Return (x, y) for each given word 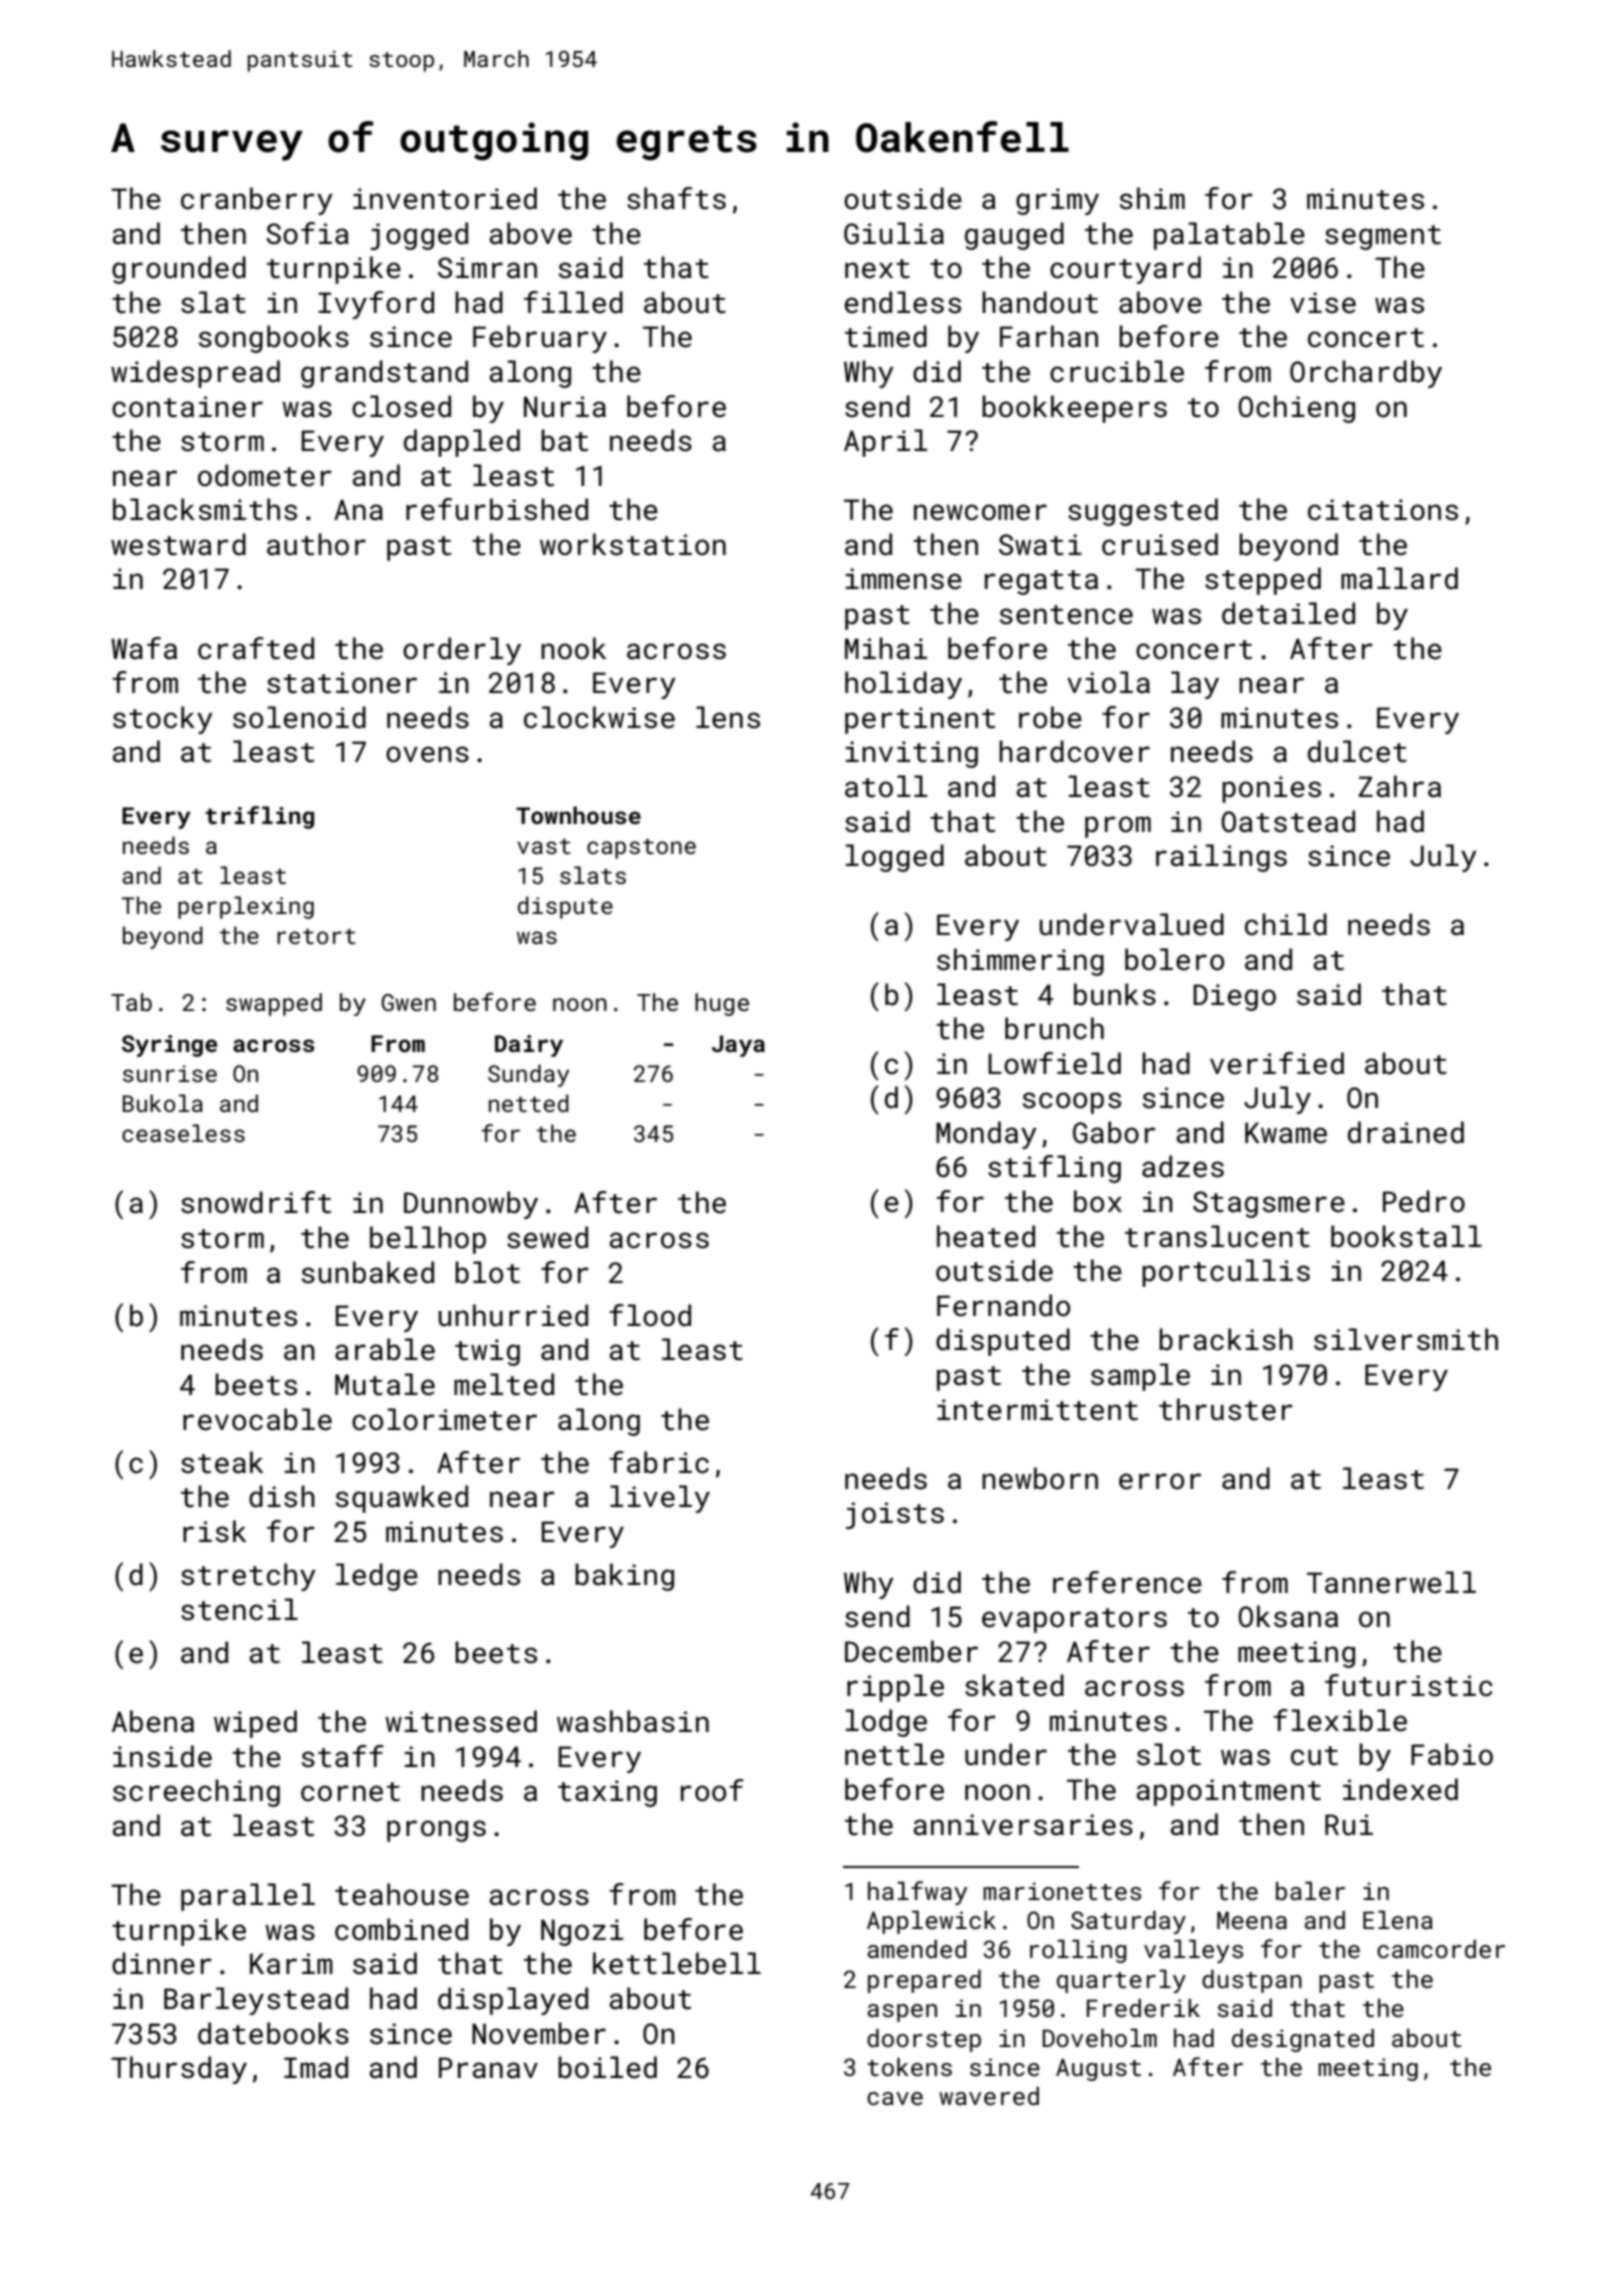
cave (895, 2098)
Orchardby (1366, 374)
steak (222, 1462)
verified (1277, 1063)
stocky (163, 720)
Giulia (894, 233)
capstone (641, 849)
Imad (316, 2067)
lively (660, 1499)
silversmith (1406, 1339)
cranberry (257, 201)
